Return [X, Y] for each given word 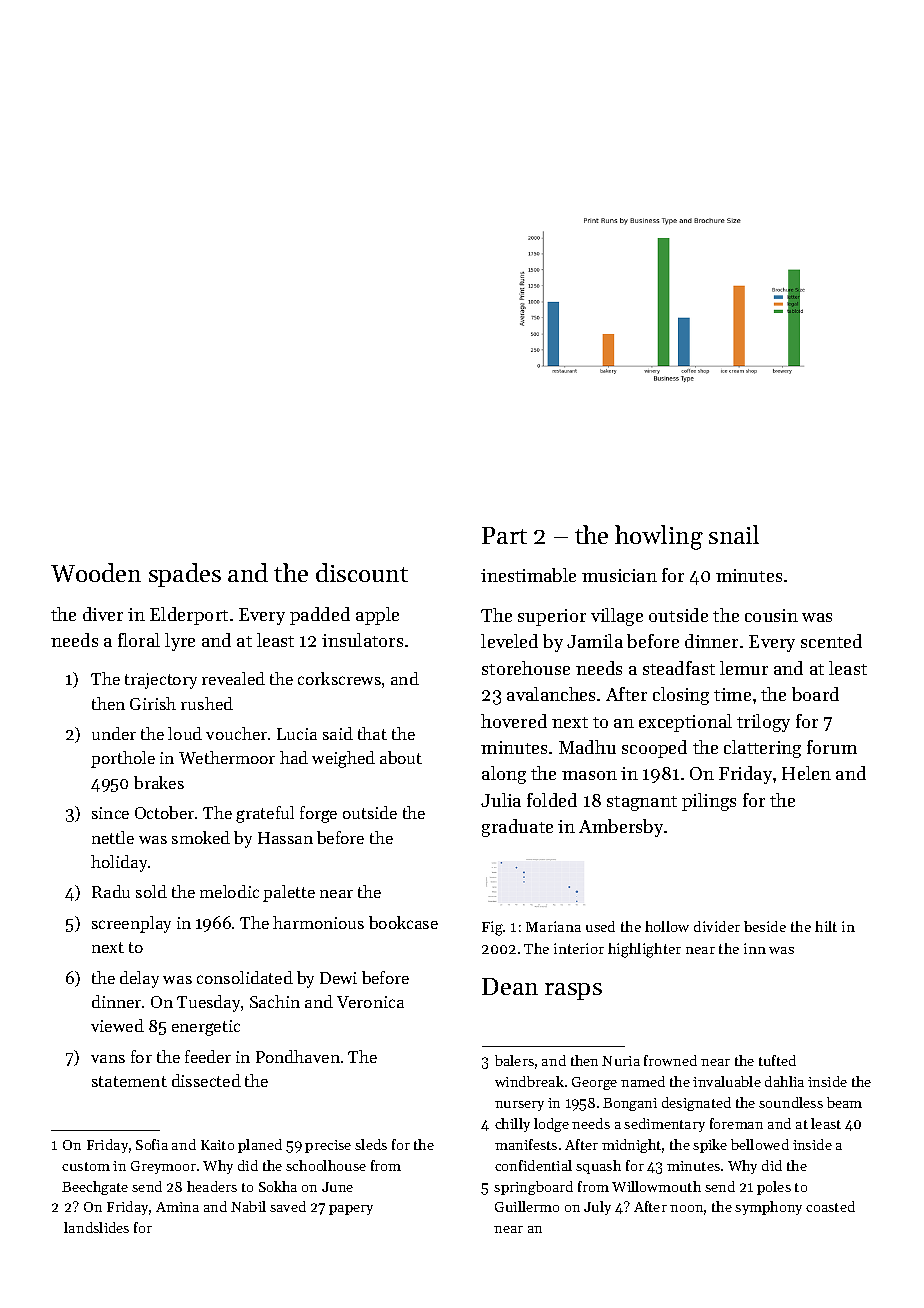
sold [151, 891]
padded [320, 616]
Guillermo [527, 1206]
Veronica [370, 1002]
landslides [96, 1227]
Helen [806, 773]
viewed [117, 1025]
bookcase [403, 922]
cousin [771, 615]
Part [504, 535]
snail [734, 534]
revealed [233, 678]
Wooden [96, 572]
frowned [670, 1060]
